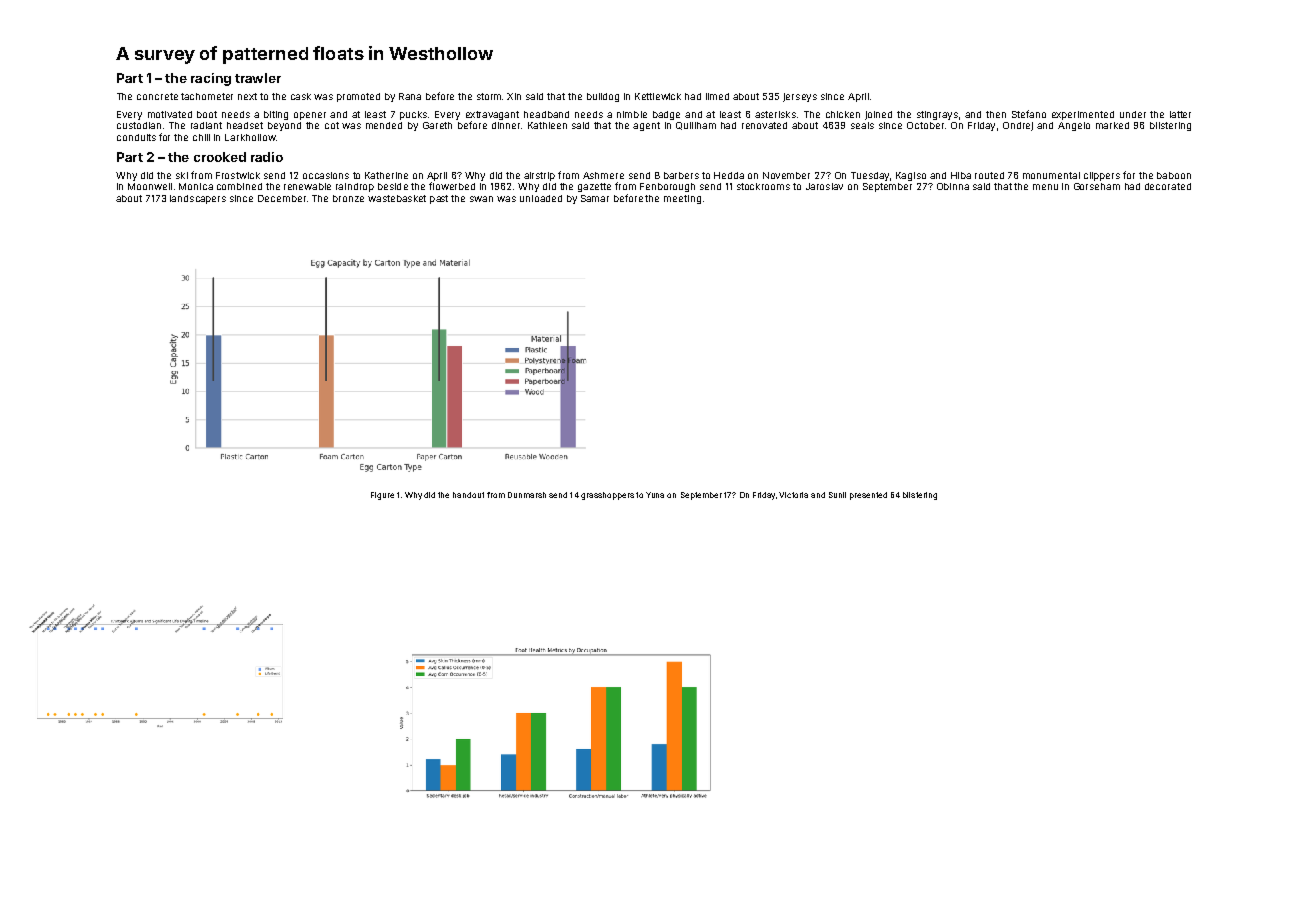 The height and width of the document is (924, 1308). Describe the element at coordinates (682, 199) in the document. I see `meeting` at that location.
